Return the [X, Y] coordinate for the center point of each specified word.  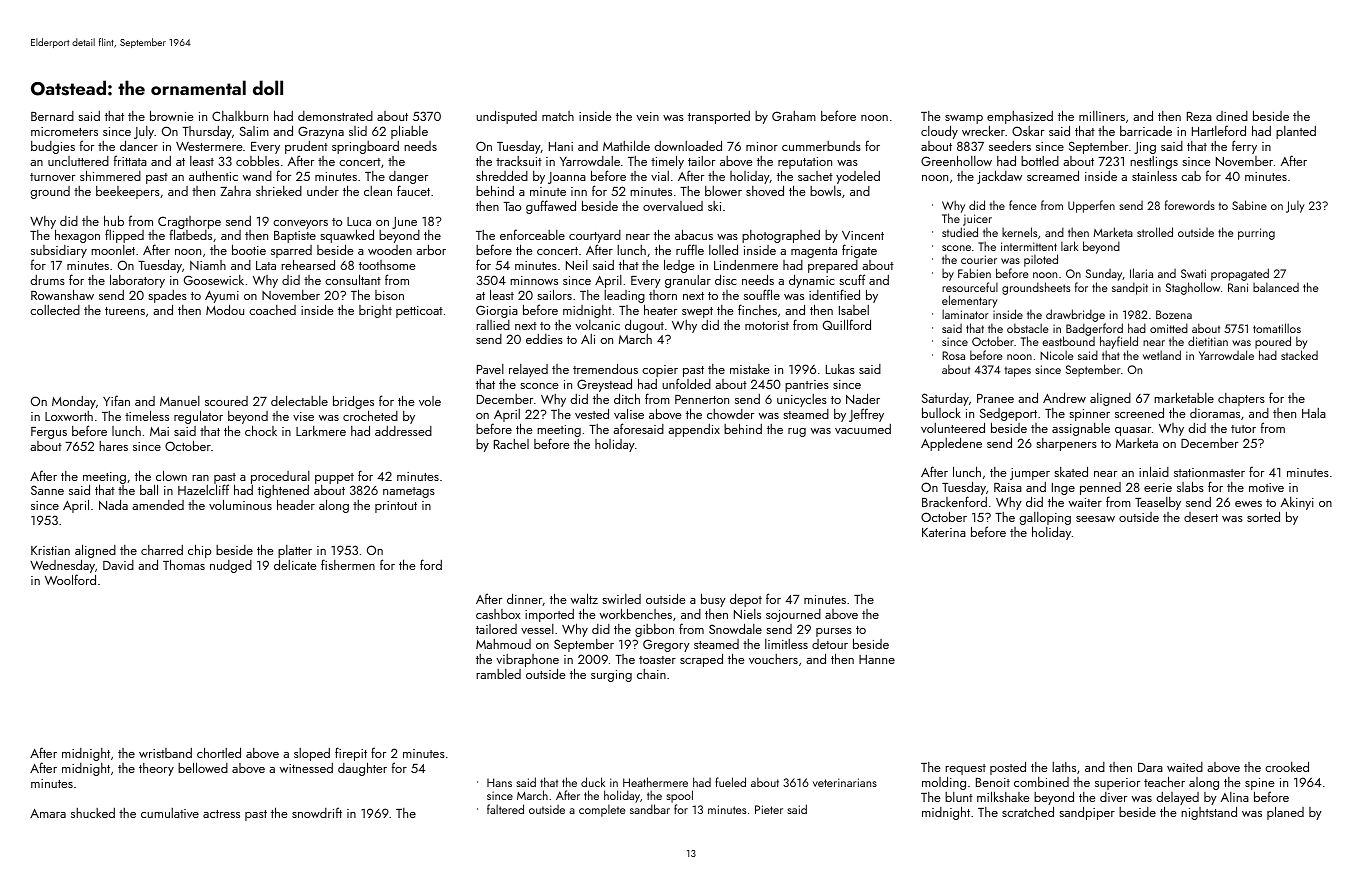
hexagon [77, 236]
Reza [1199, 116]
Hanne [877, 659]
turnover [52, 177]
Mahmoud [503, 644]
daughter [362, 769]
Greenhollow [956, 160]
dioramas [1215, 413]
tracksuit [519, 161]
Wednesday [62, 566]
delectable [299, 400]
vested [592, 413]
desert [1201, 517]
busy [713, 600]
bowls [825, 191]
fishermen [348, 564]
